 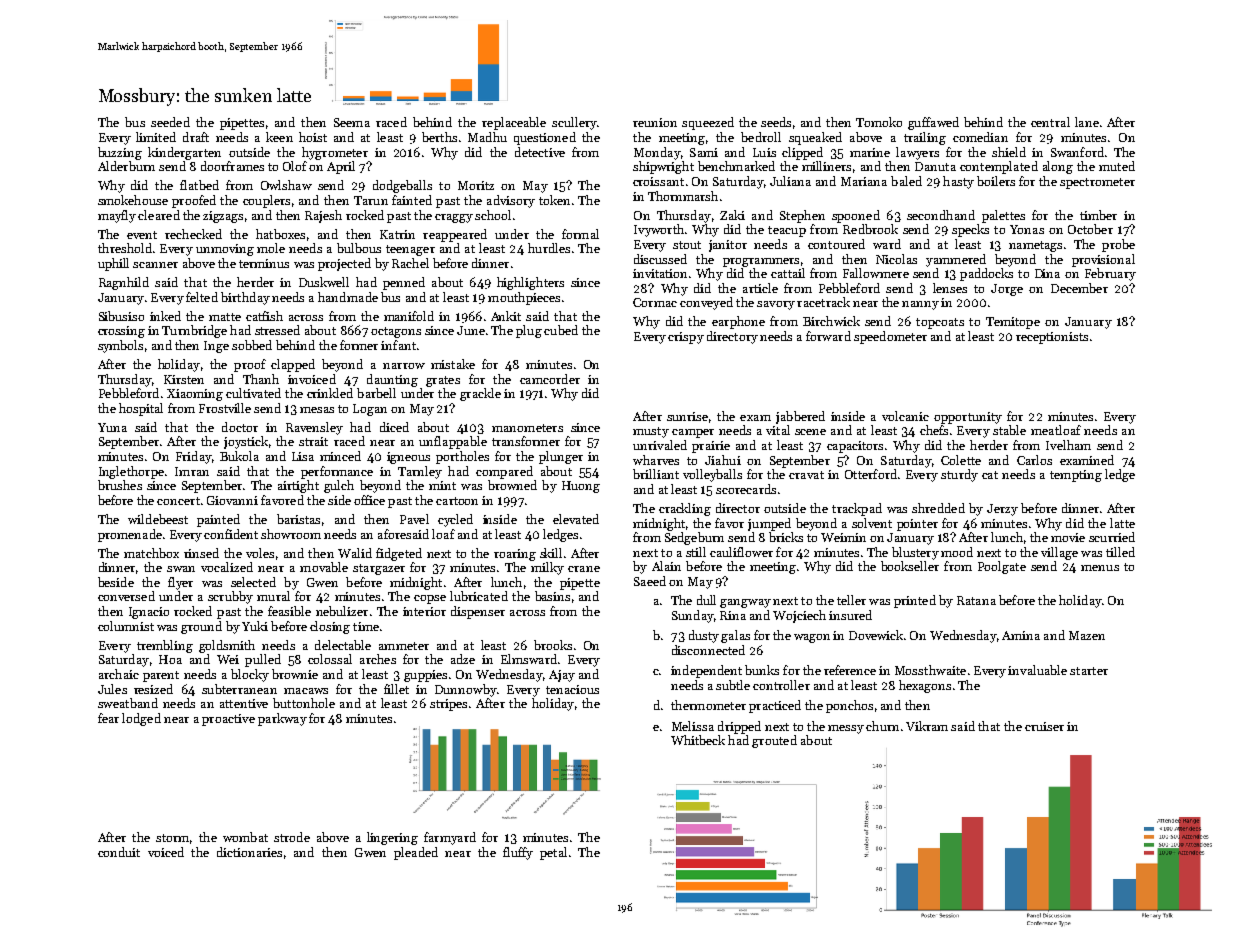 What do you see at coordinates (124, 283) in the document?
I see `Ragnhild` at bounding box center [124, 283].
